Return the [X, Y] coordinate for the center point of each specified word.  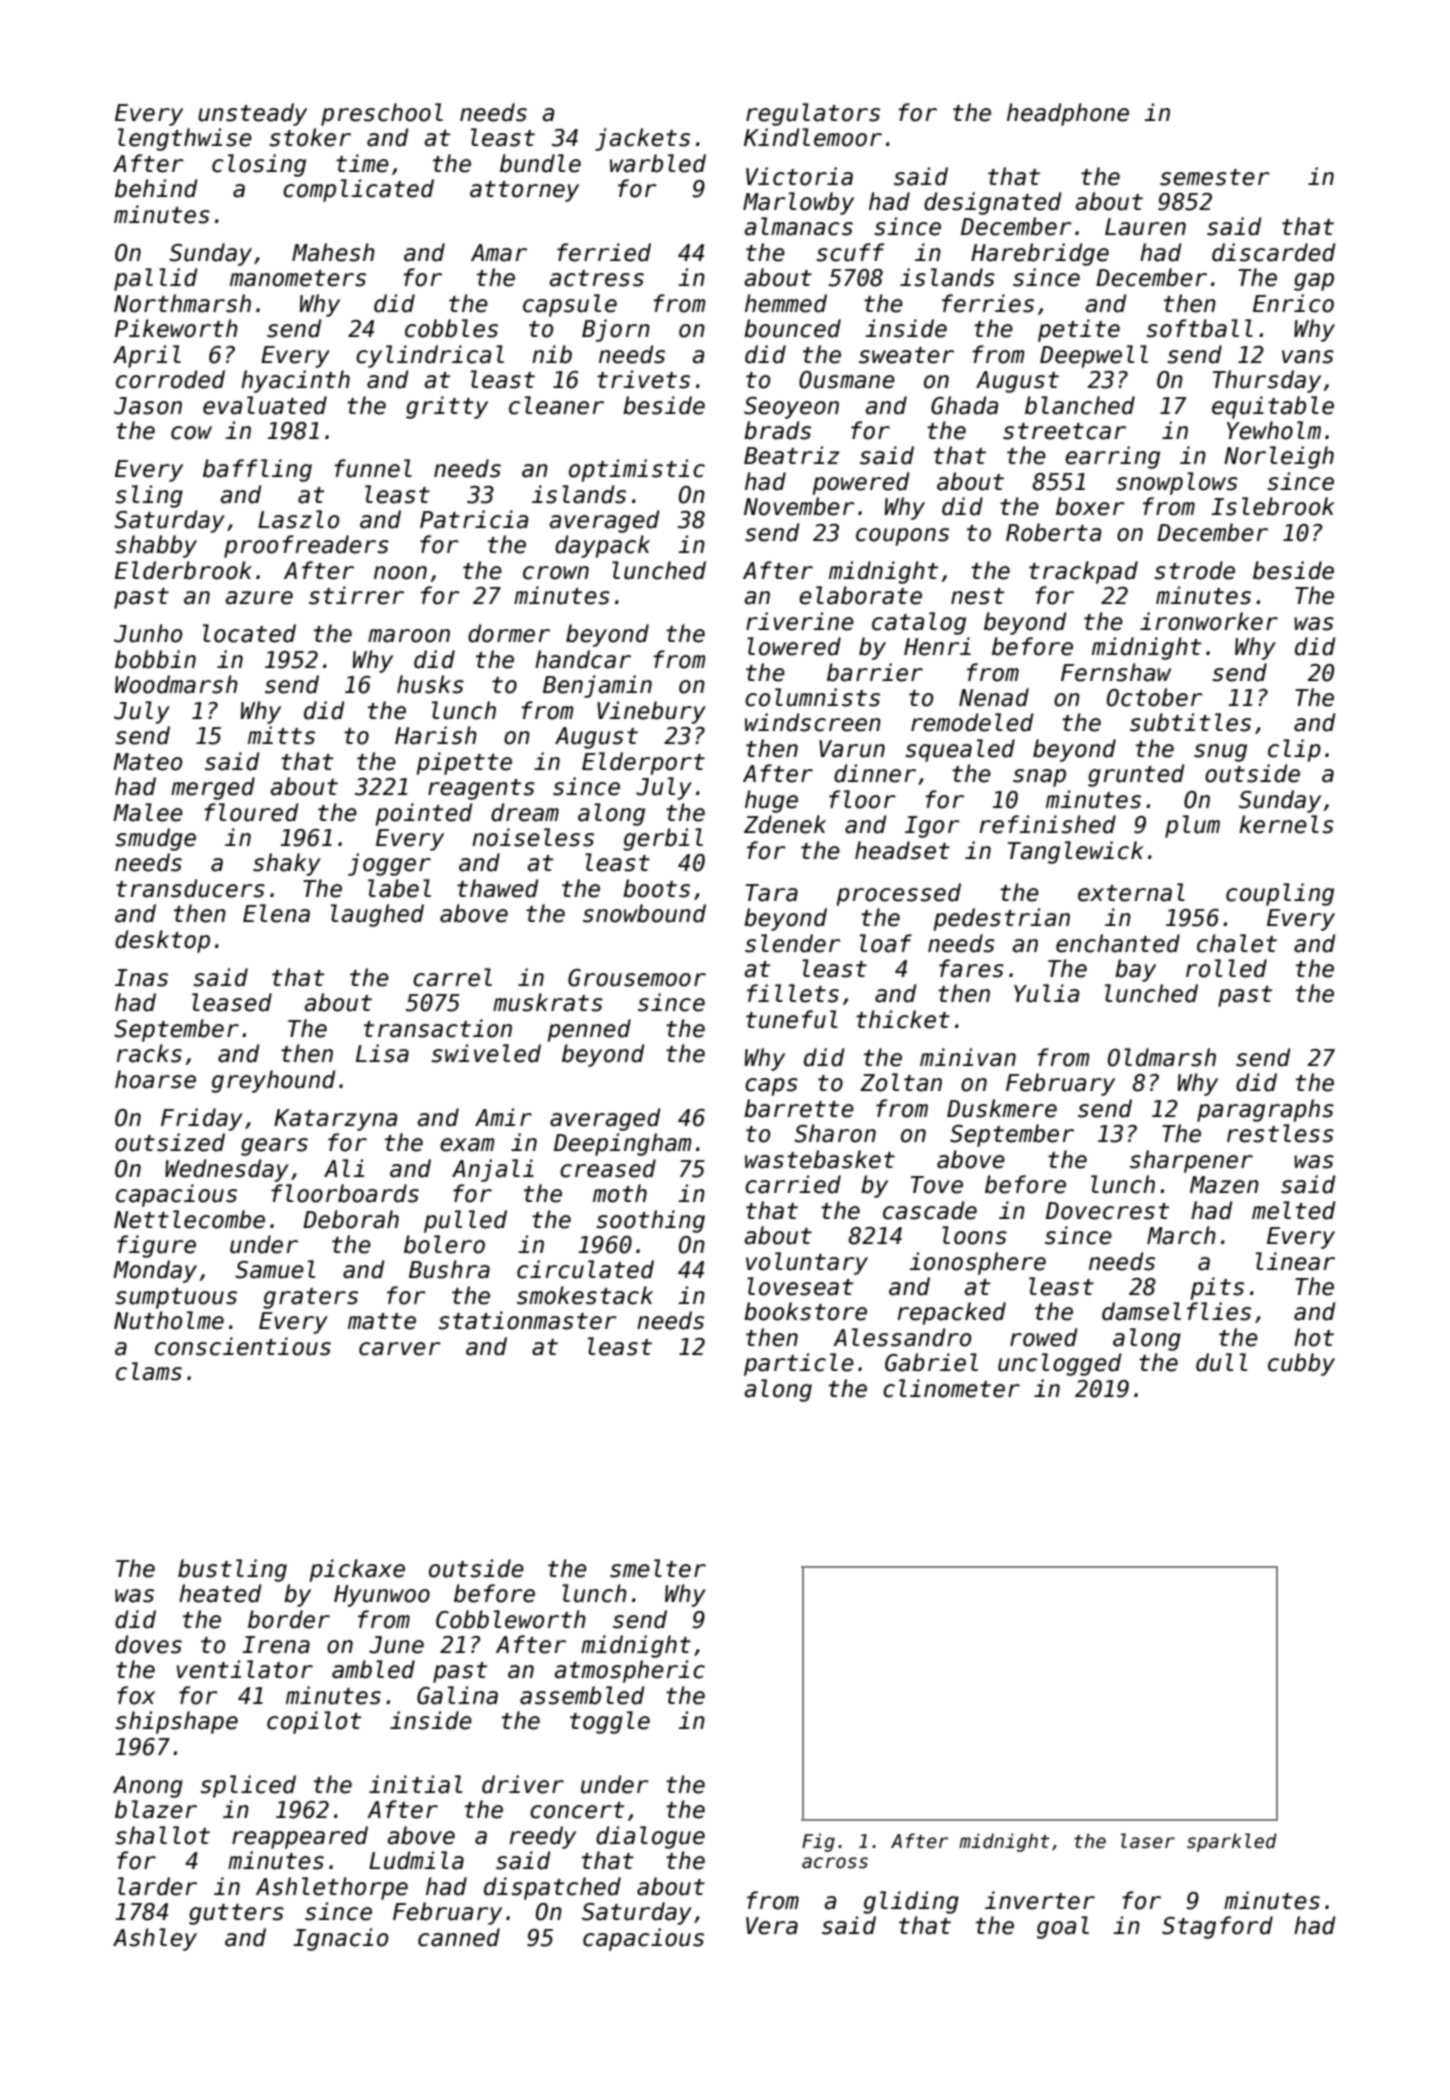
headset [902, 850]
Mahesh [333, 252]
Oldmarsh [1162, 1057]
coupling [1280, 894]
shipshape [176, 1722]
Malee [148, 812]
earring [1112, 457]
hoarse [155, 1079]
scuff [850, 252]
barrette [799, 1108]
